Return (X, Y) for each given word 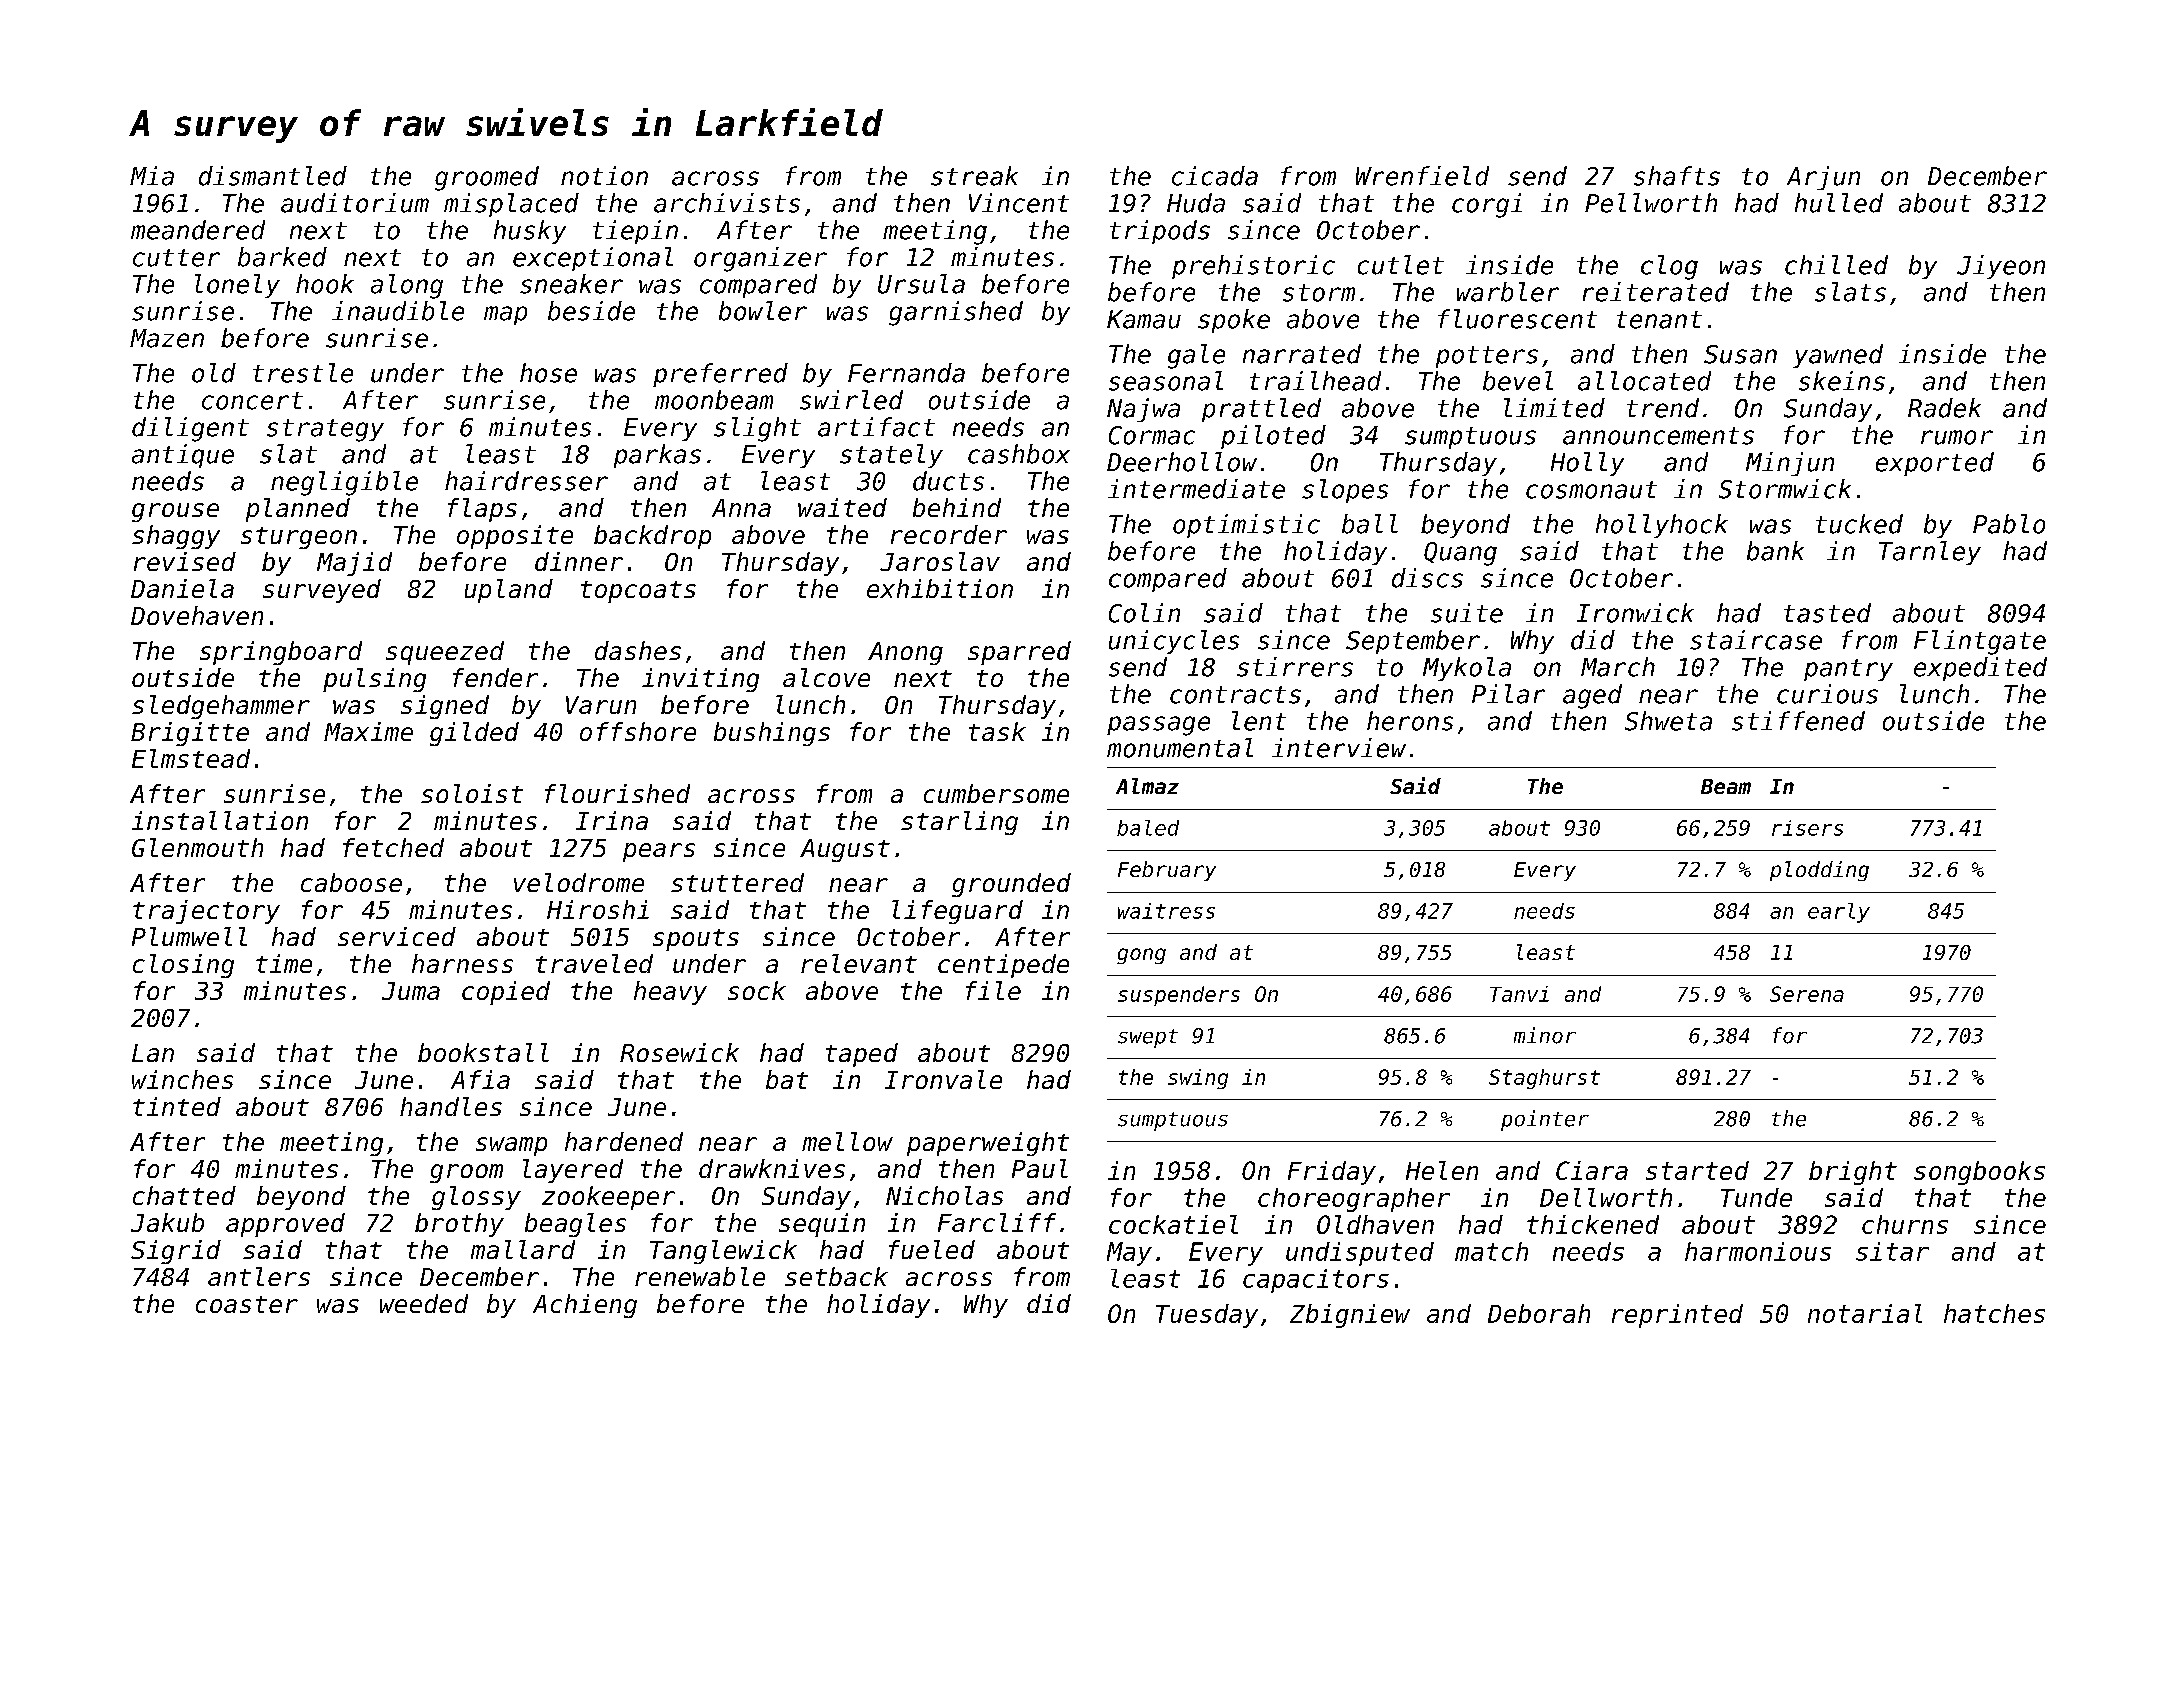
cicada (1215, 176)
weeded (424, 1303)
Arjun (1823, 178)
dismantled (273, 176)
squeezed (445, 653)
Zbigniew (1350, 1316)
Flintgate (1980, 642)
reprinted (1677, 1316)
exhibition (940, 588)
